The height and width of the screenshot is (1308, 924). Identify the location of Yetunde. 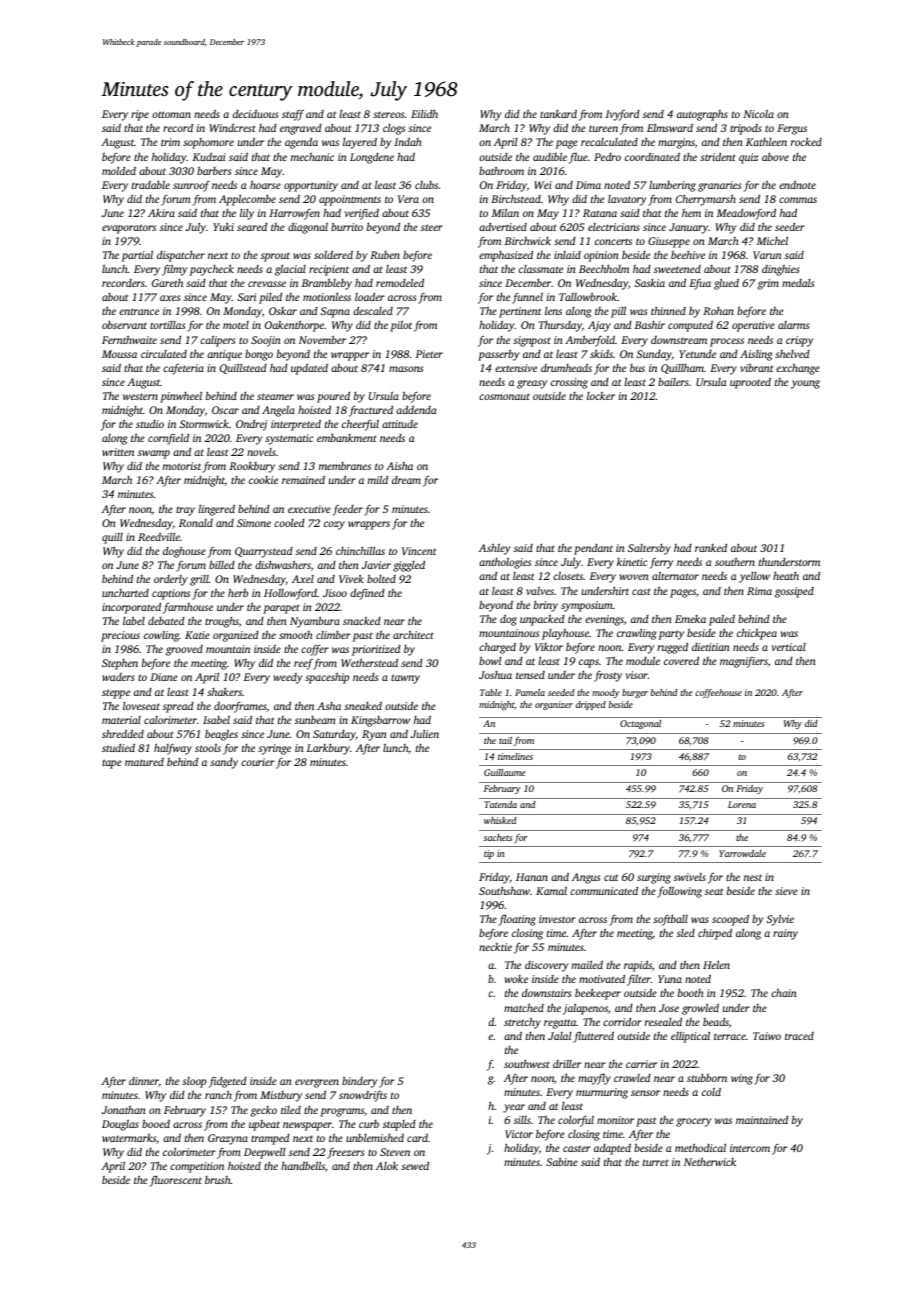
(697, 354).
